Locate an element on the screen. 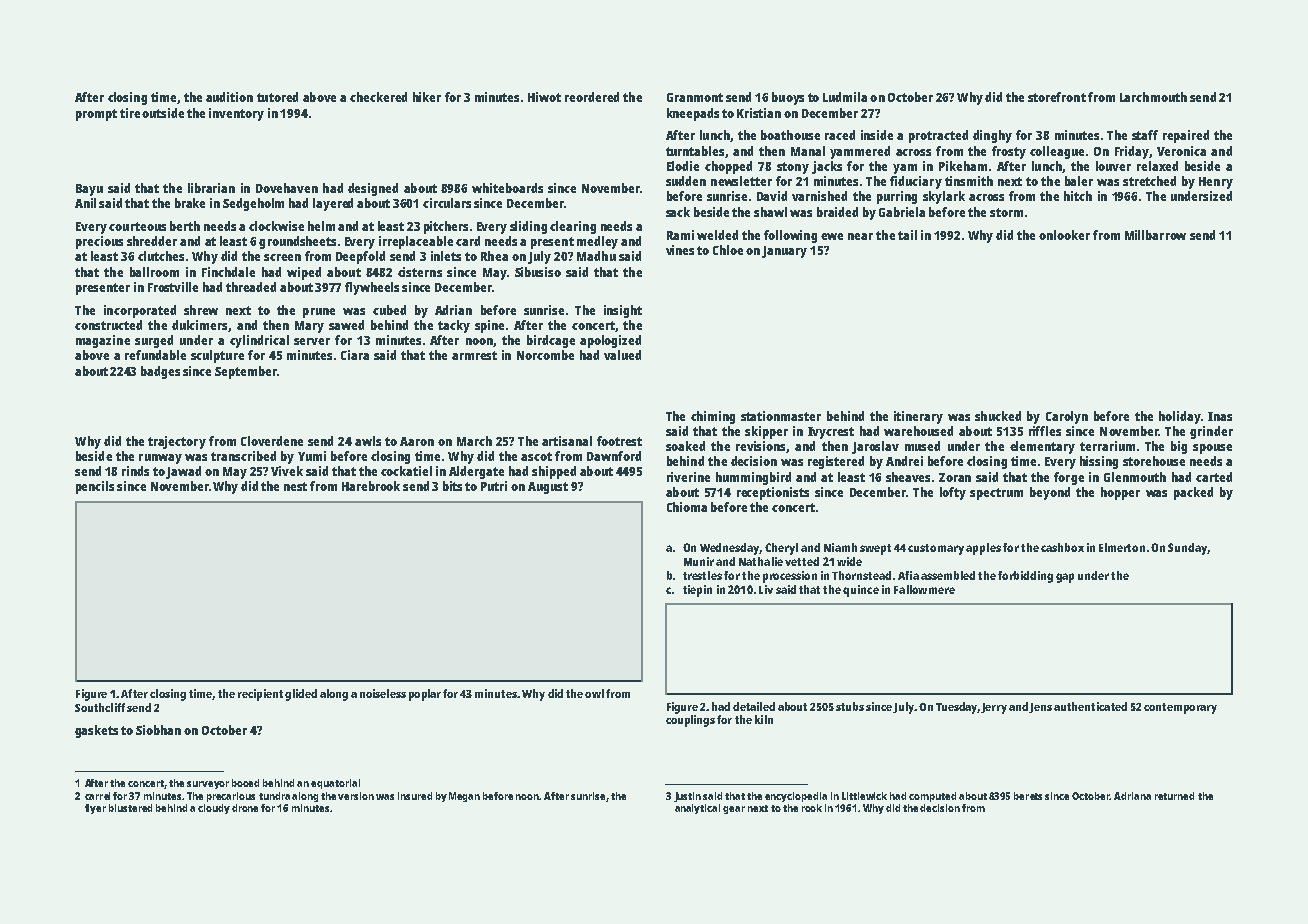 This screenshot has height=924, width=1308. inventory is located at coordinates (236, 114).
